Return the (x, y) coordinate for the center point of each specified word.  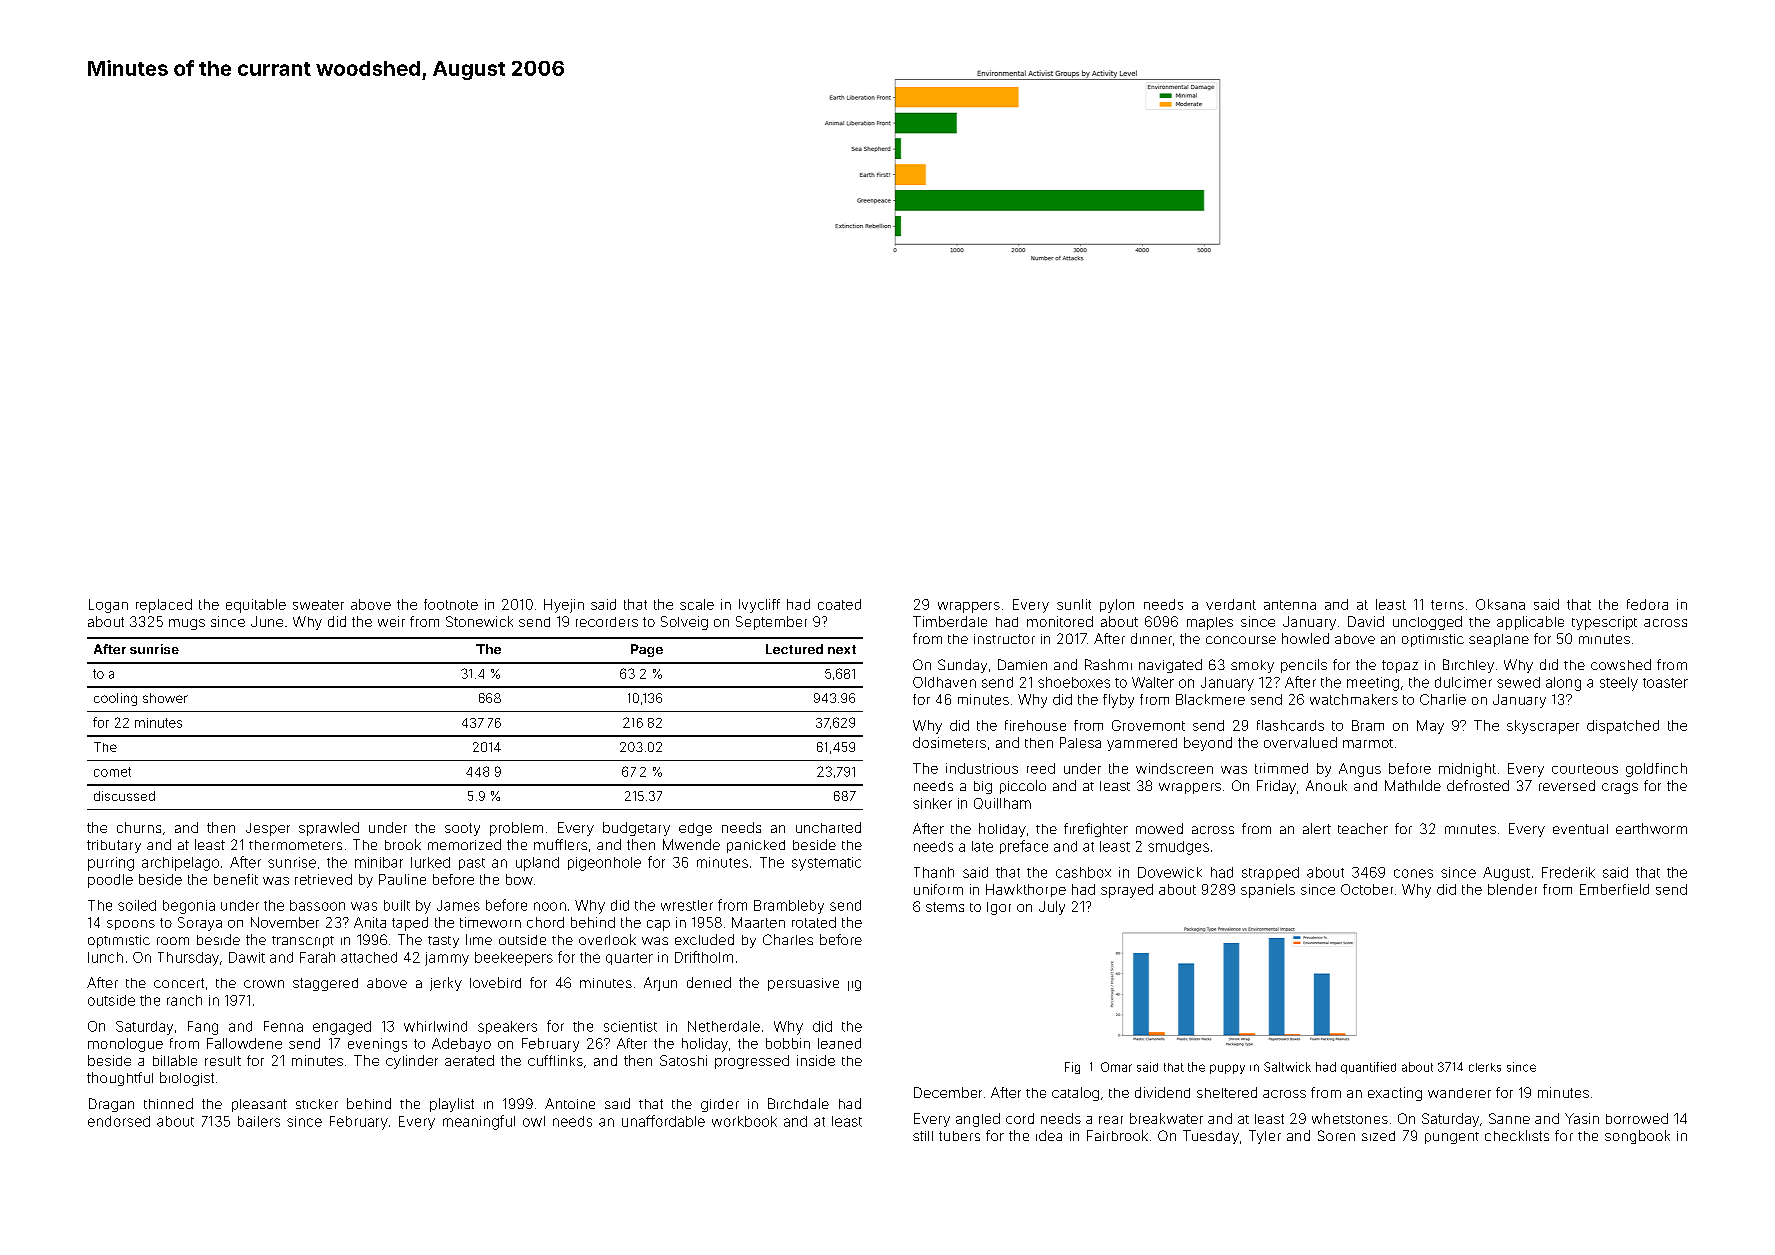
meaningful (479, 1122)
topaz (1400, 666)
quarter (629, 959)
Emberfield (1614, 889)
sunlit (1074, 604)
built (397, 905)
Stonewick (479, 621)
